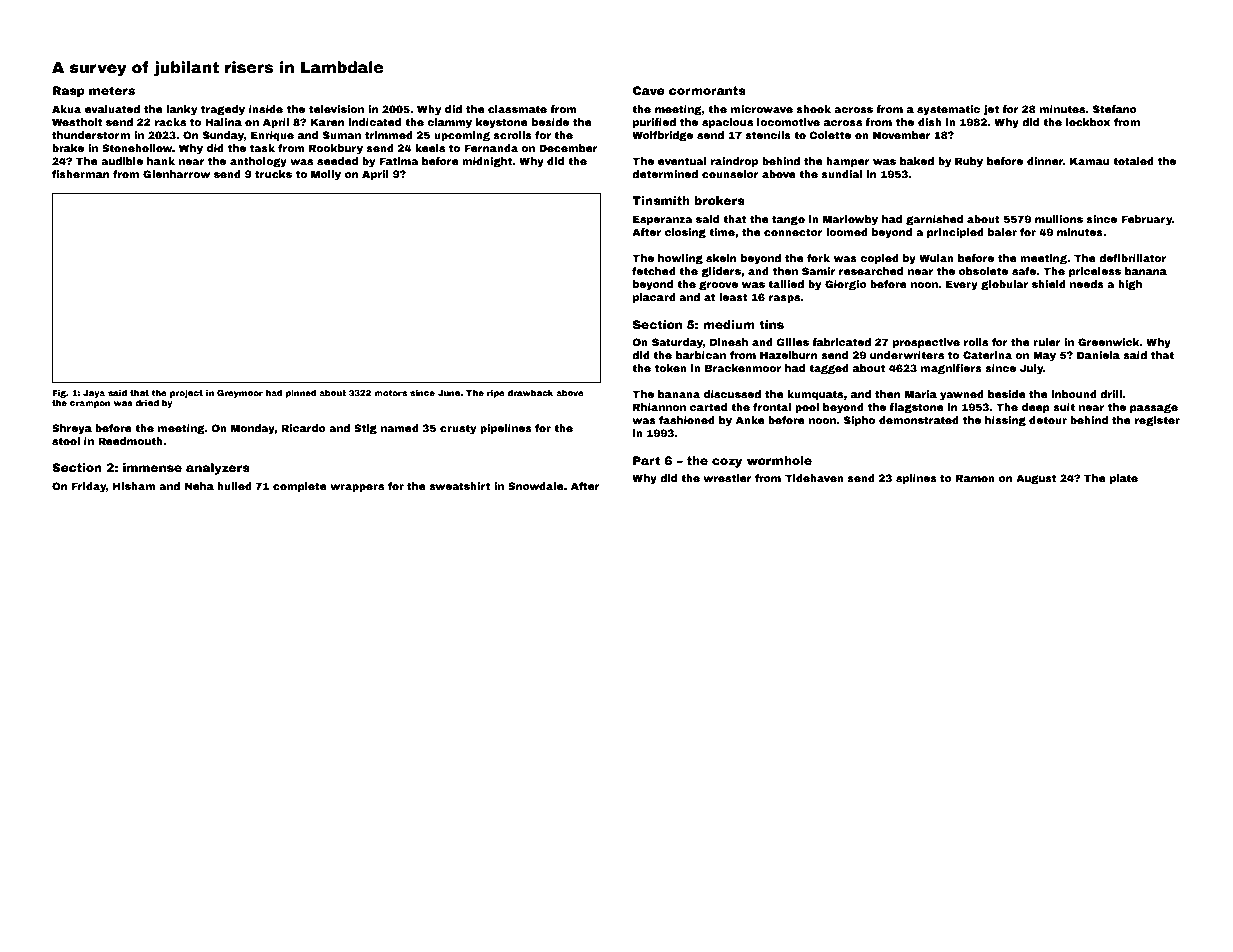 The image size is (1233, 952). I want to click on Saturday, so click(677, 343).
